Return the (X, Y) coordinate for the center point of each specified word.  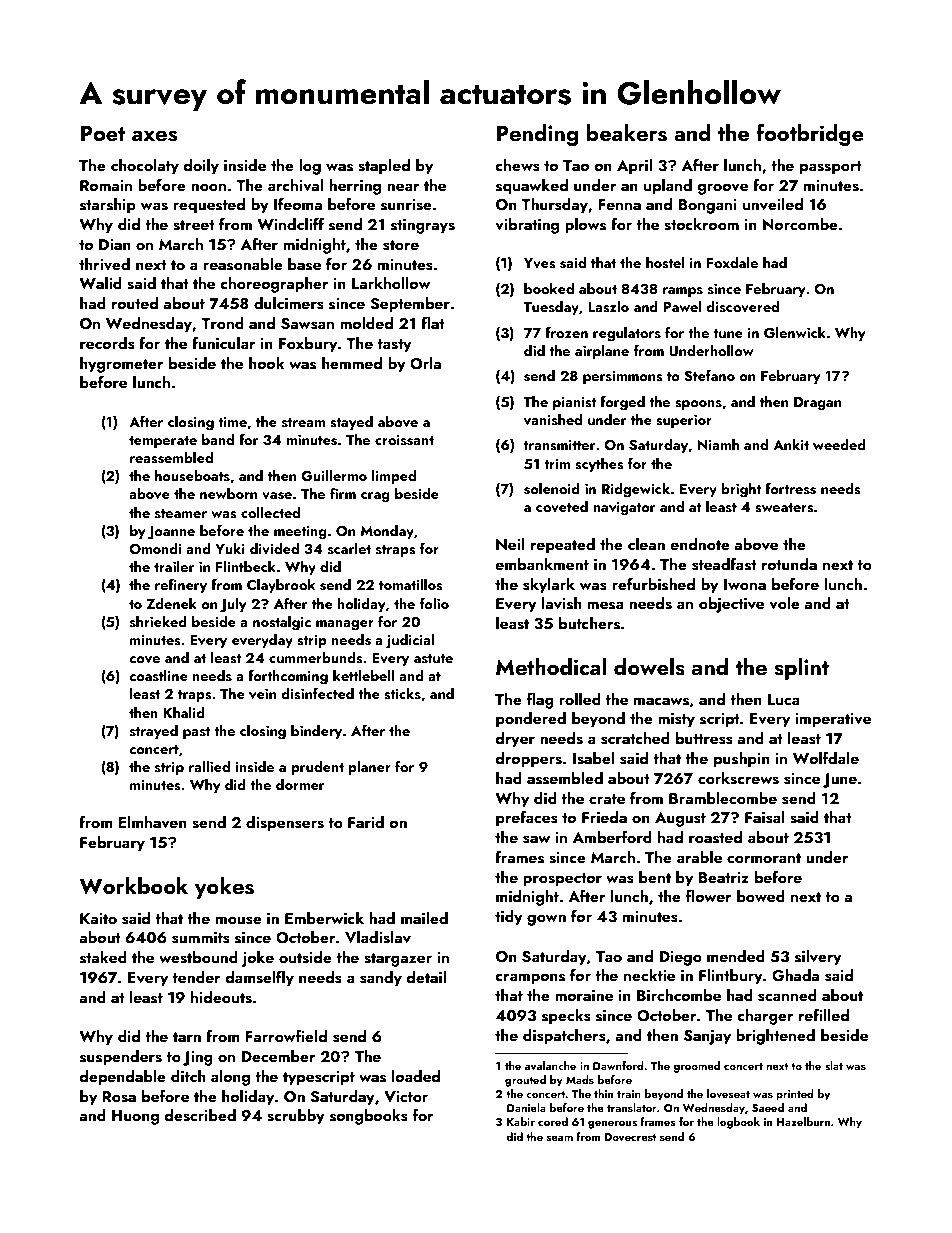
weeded (839, 444)
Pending (537, 135)
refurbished (653, 584)
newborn (228, 493)
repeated (563, 546)
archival (296, 185)
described (200, 1115)
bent (655, 877)
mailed (424, 918)
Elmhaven (152, 822)
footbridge (810, 134)
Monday (387, 532)
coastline (158, 675)
